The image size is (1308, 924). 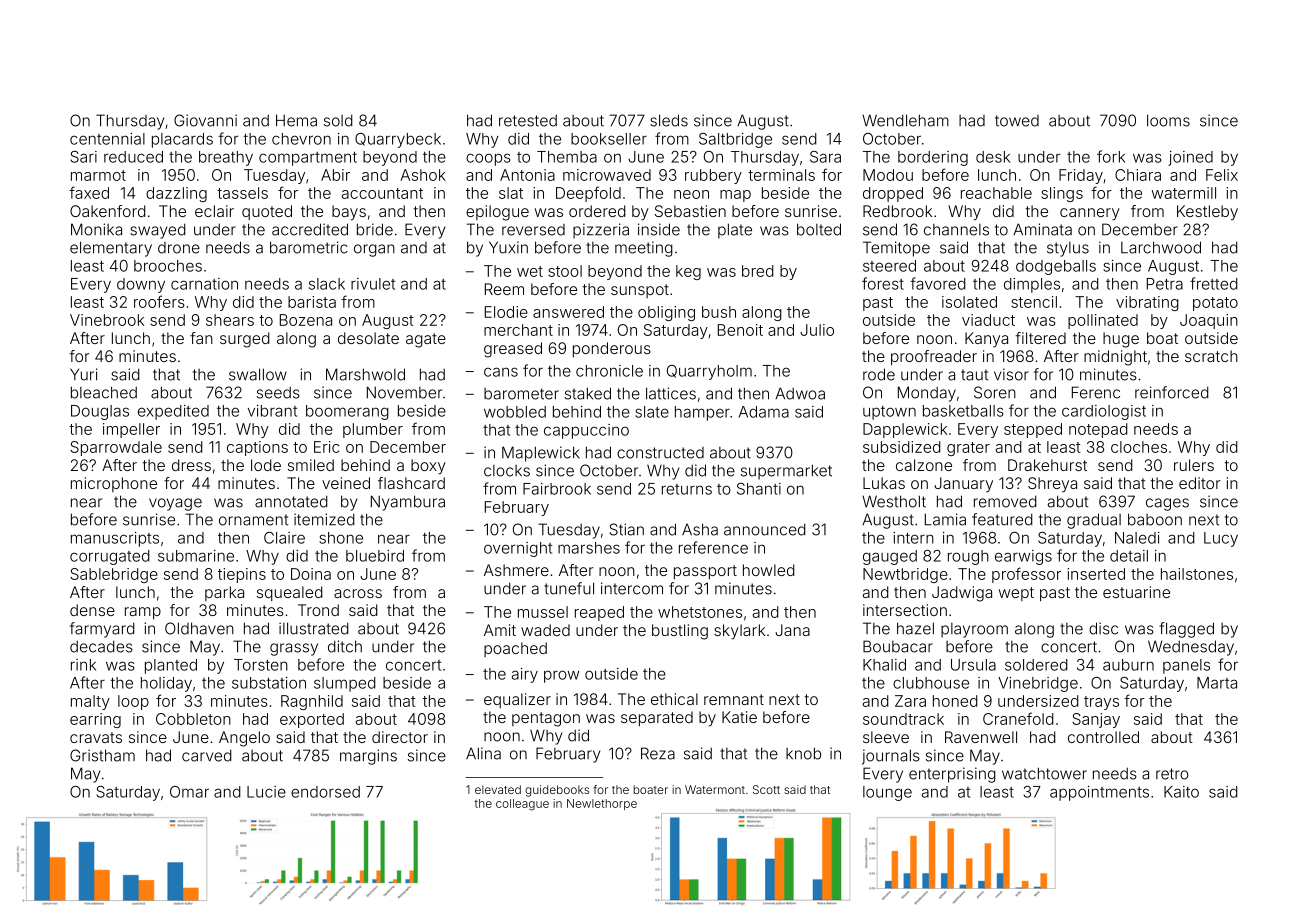 What do you see at coordinates (803, 753) in the screenshot?
I see `knob` at bounding box center [803, 753].
